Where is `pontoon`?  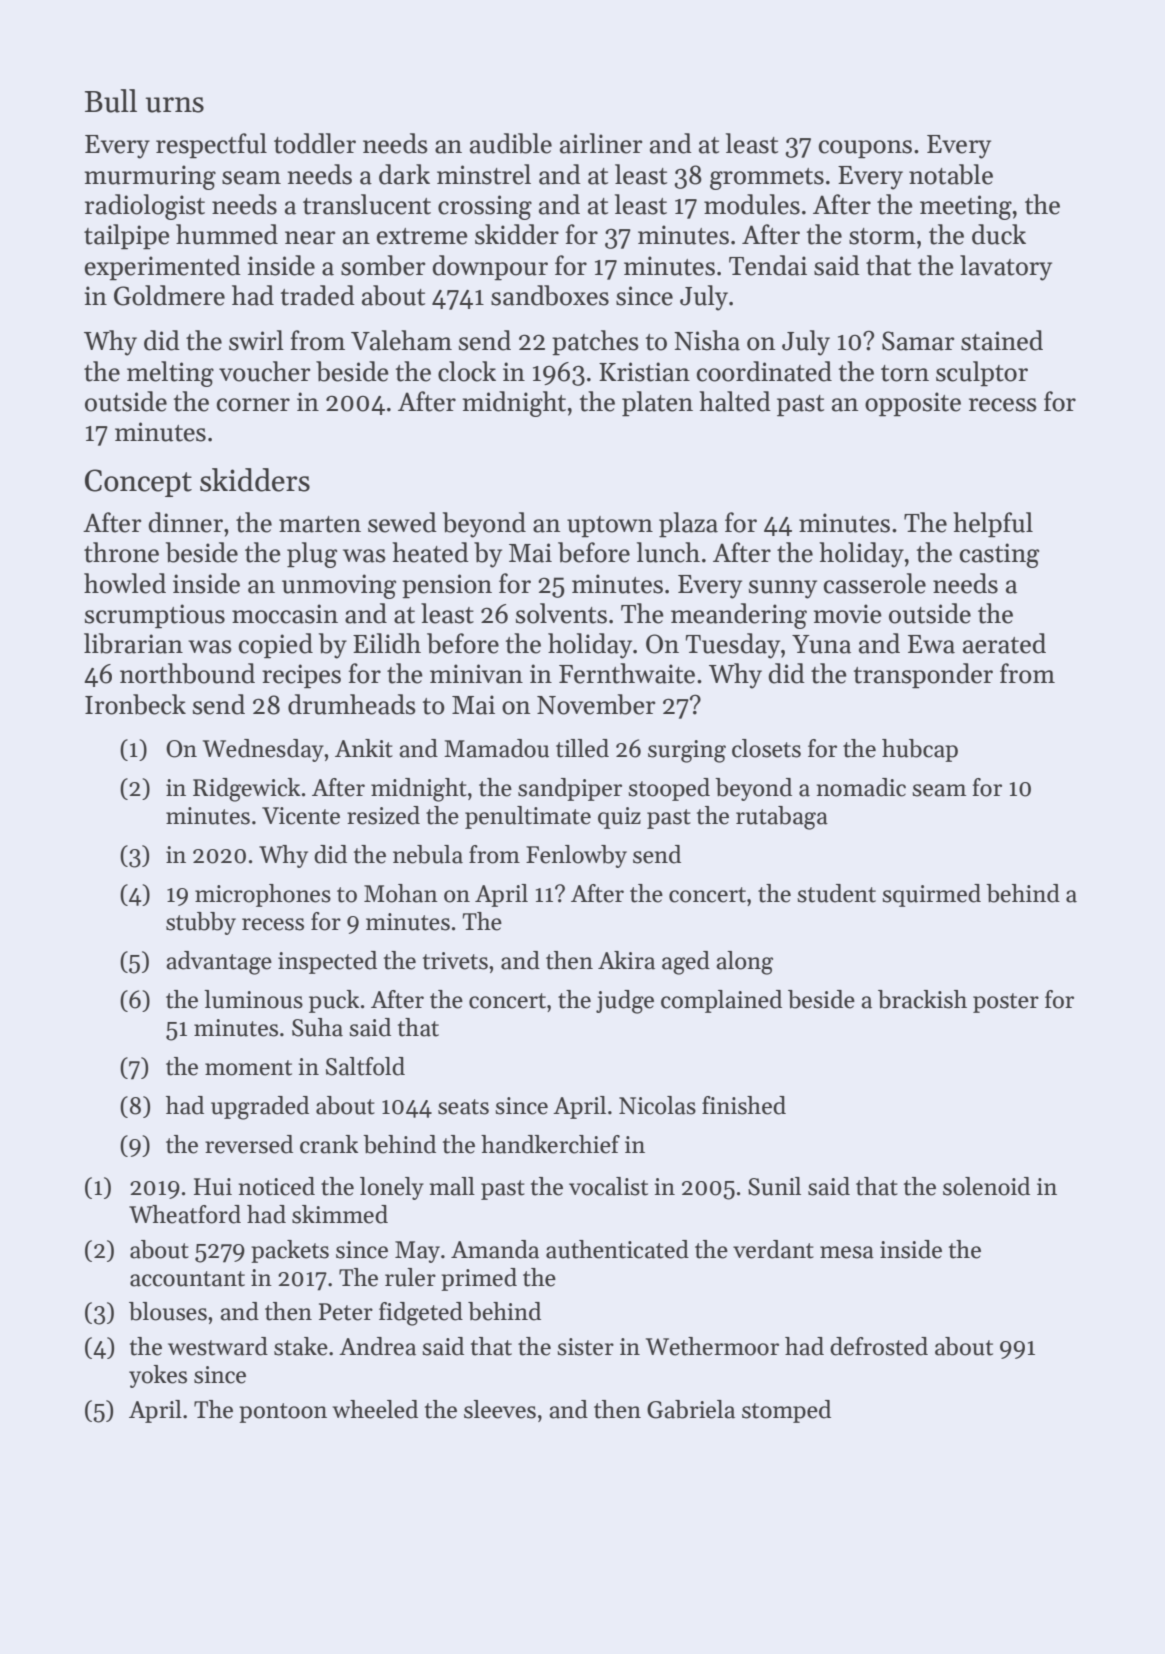 pontoon is located at coordinates (283, 1413).
